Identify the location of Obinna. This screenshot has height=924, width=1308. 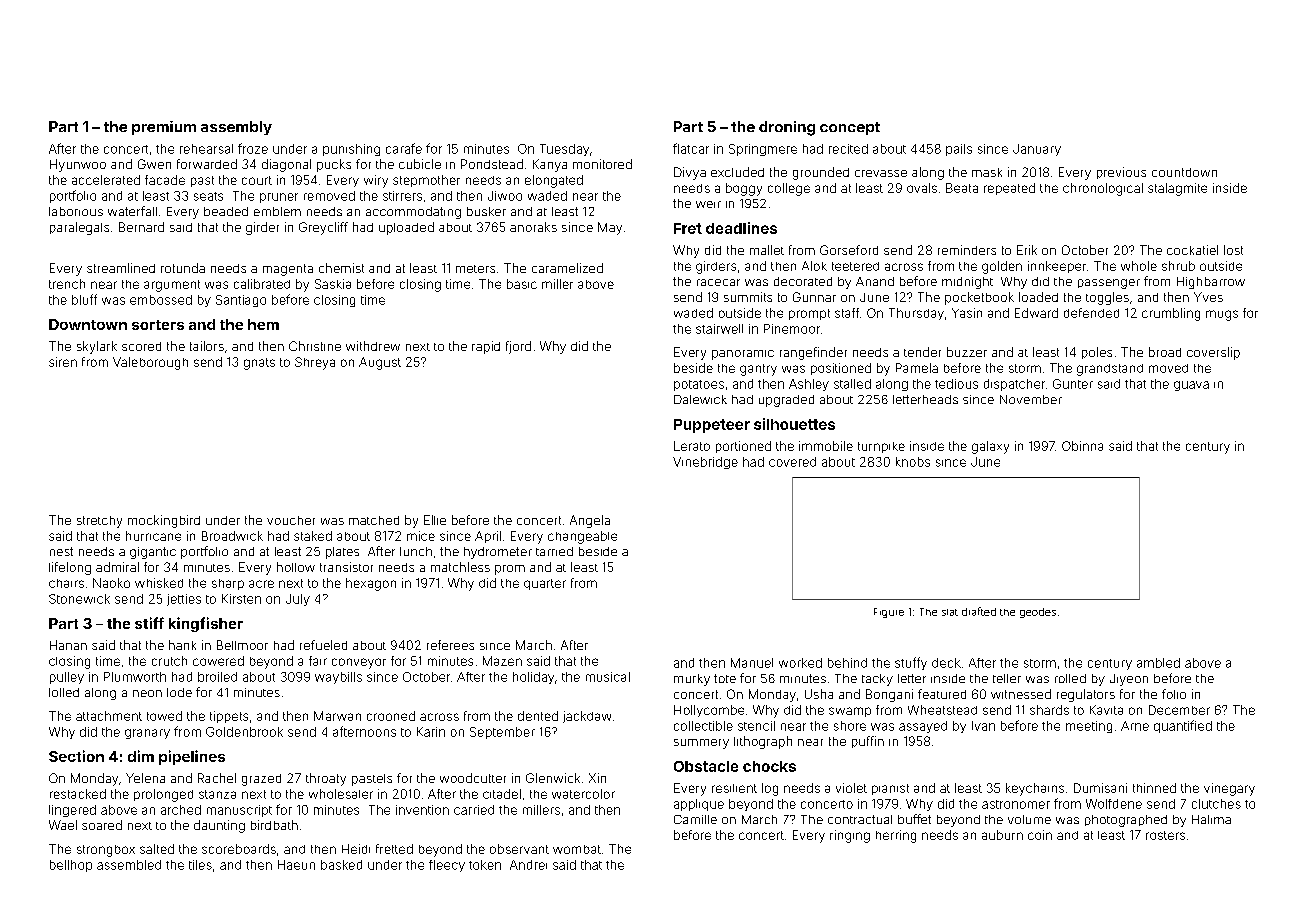
(1082, 446).
